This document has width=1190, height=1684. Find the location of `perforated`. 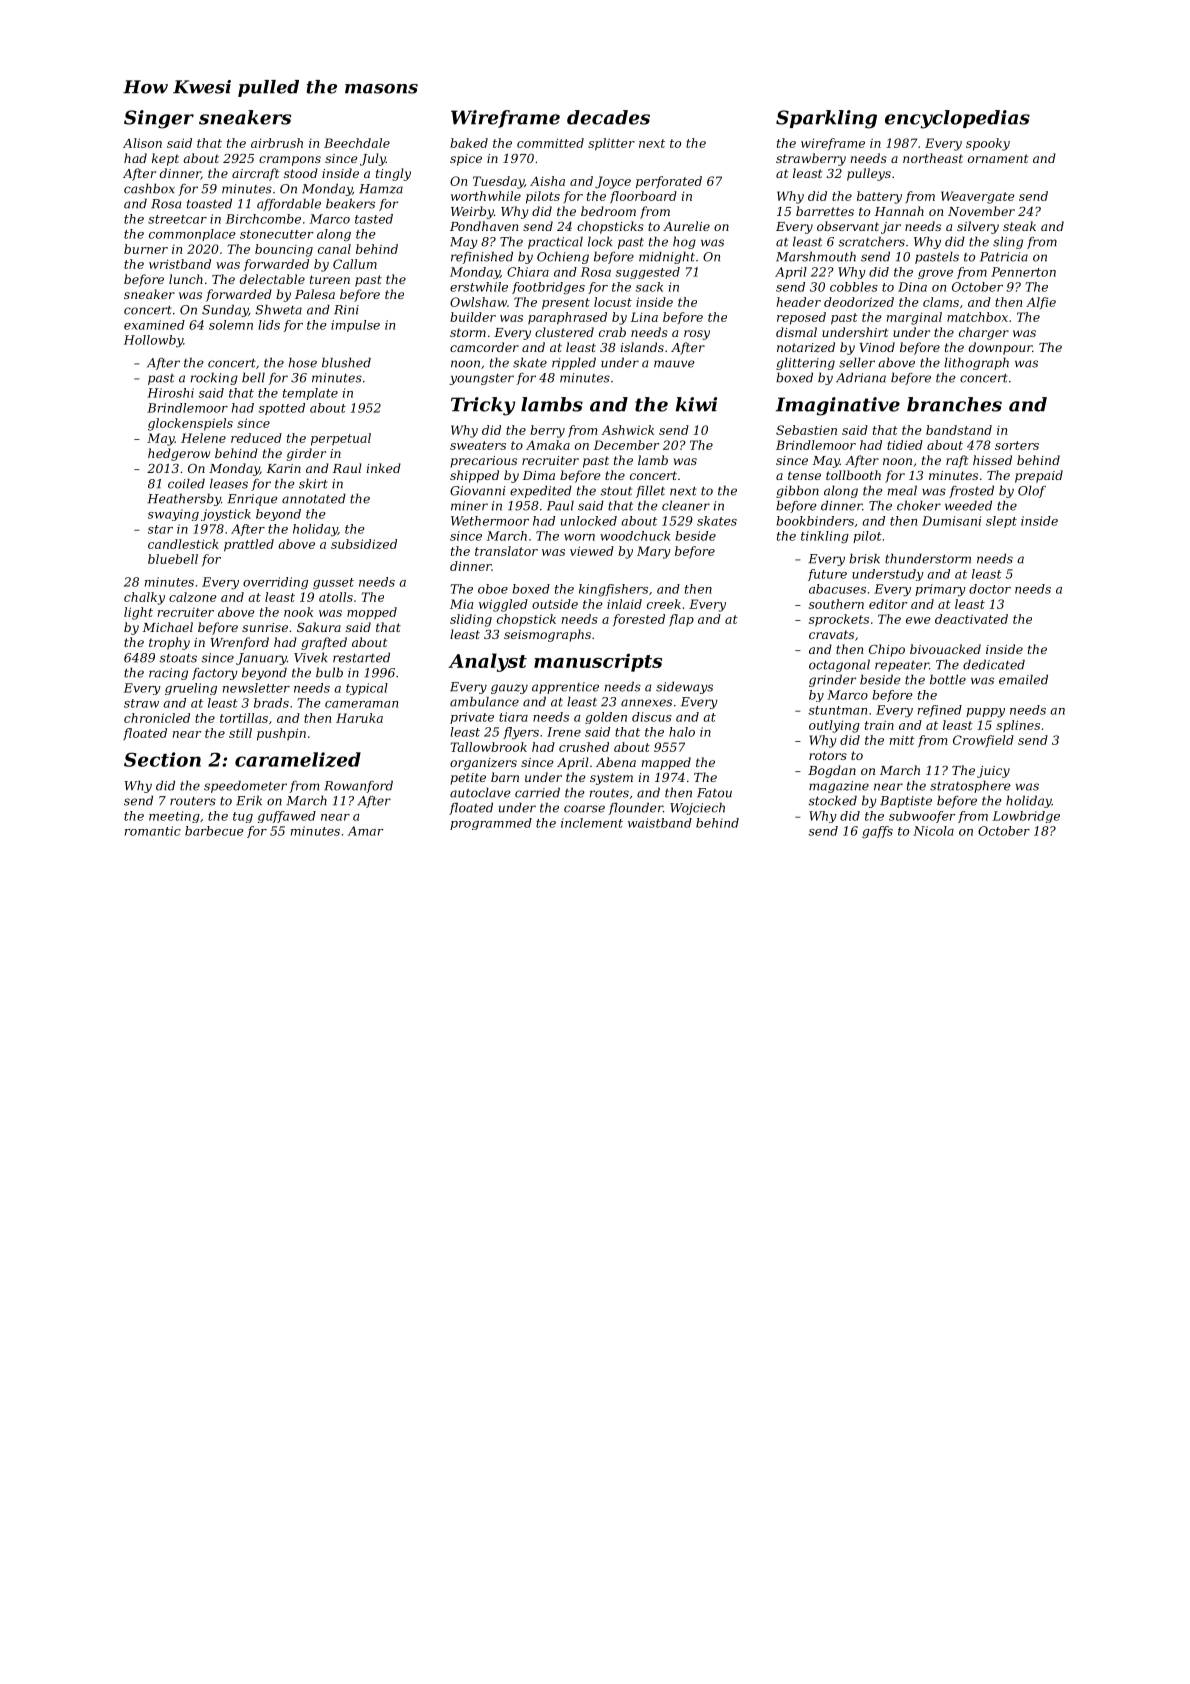

perforated is located at coordinates (669, 182).
